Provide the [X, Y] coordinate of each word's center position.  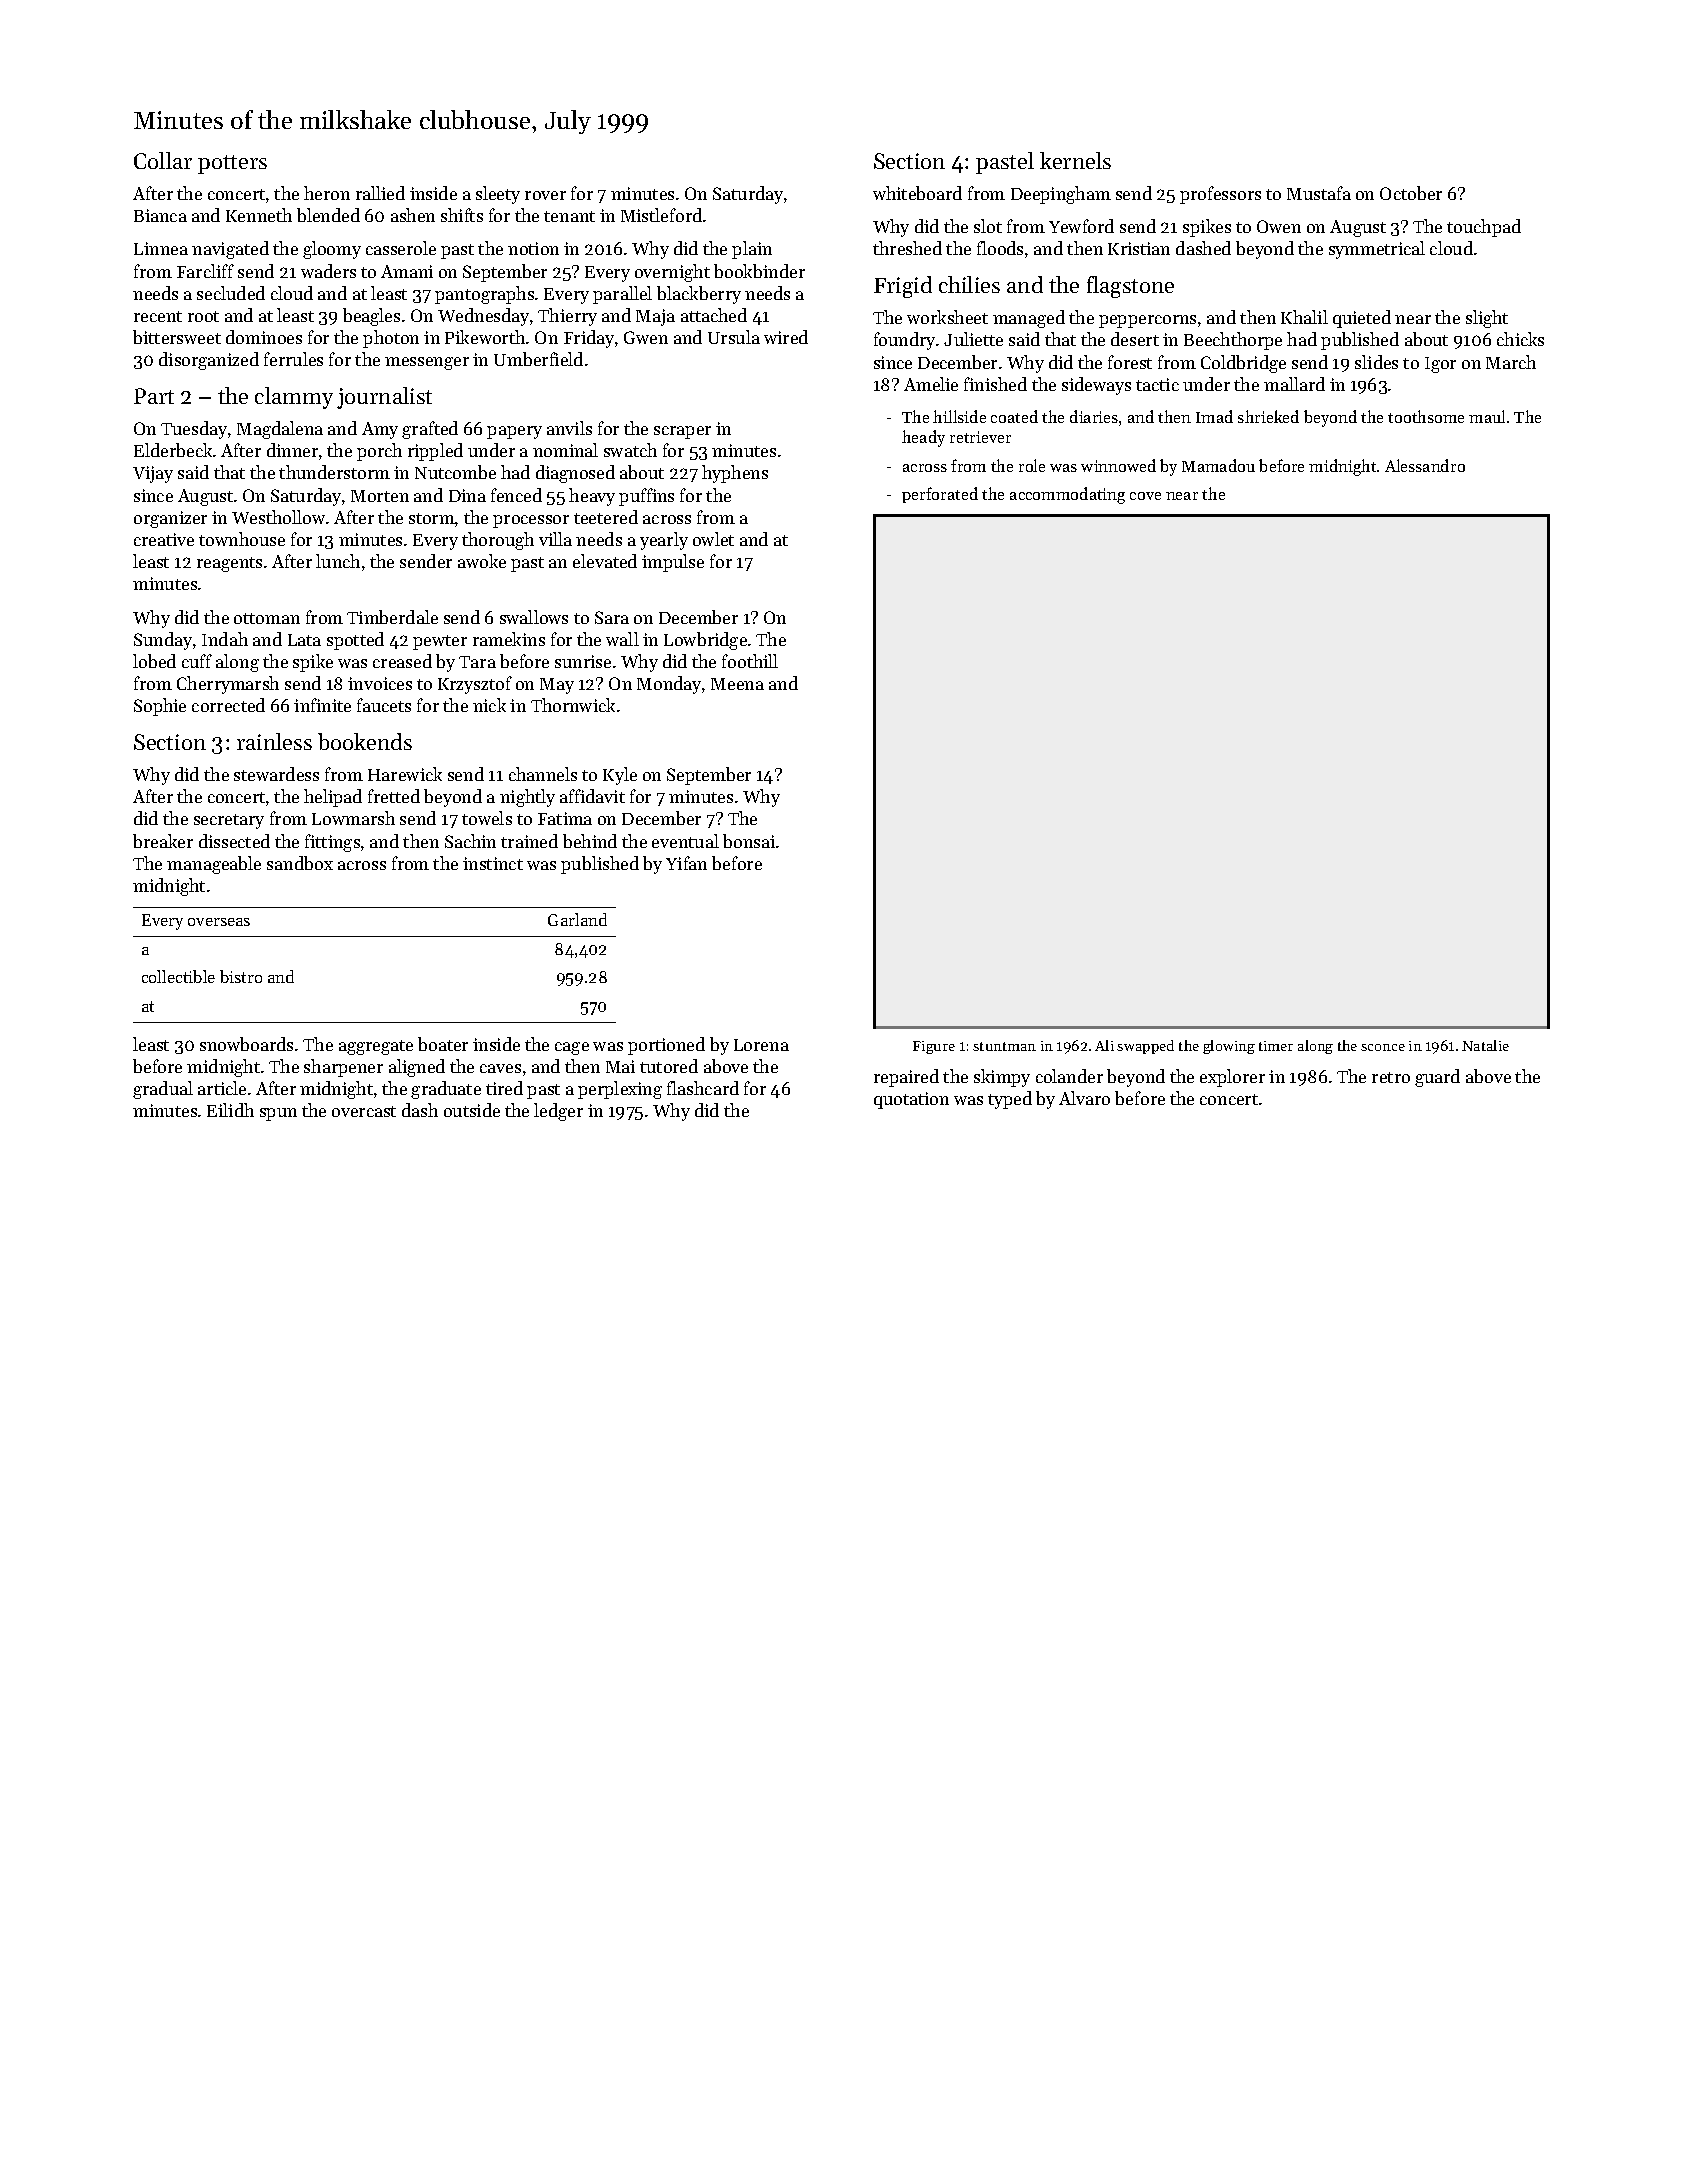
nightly [527, 798]
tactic [1157, 384]
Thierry [567, 317]
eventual [685, 841]
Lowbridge [705, 641]
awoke [482, 561]
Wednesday [483, 317]
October [1411, 193]
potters [232, 164]
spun [278, 1114]
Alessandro [1425, 465]
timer [1276, 1046]
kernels [1075, 160]
